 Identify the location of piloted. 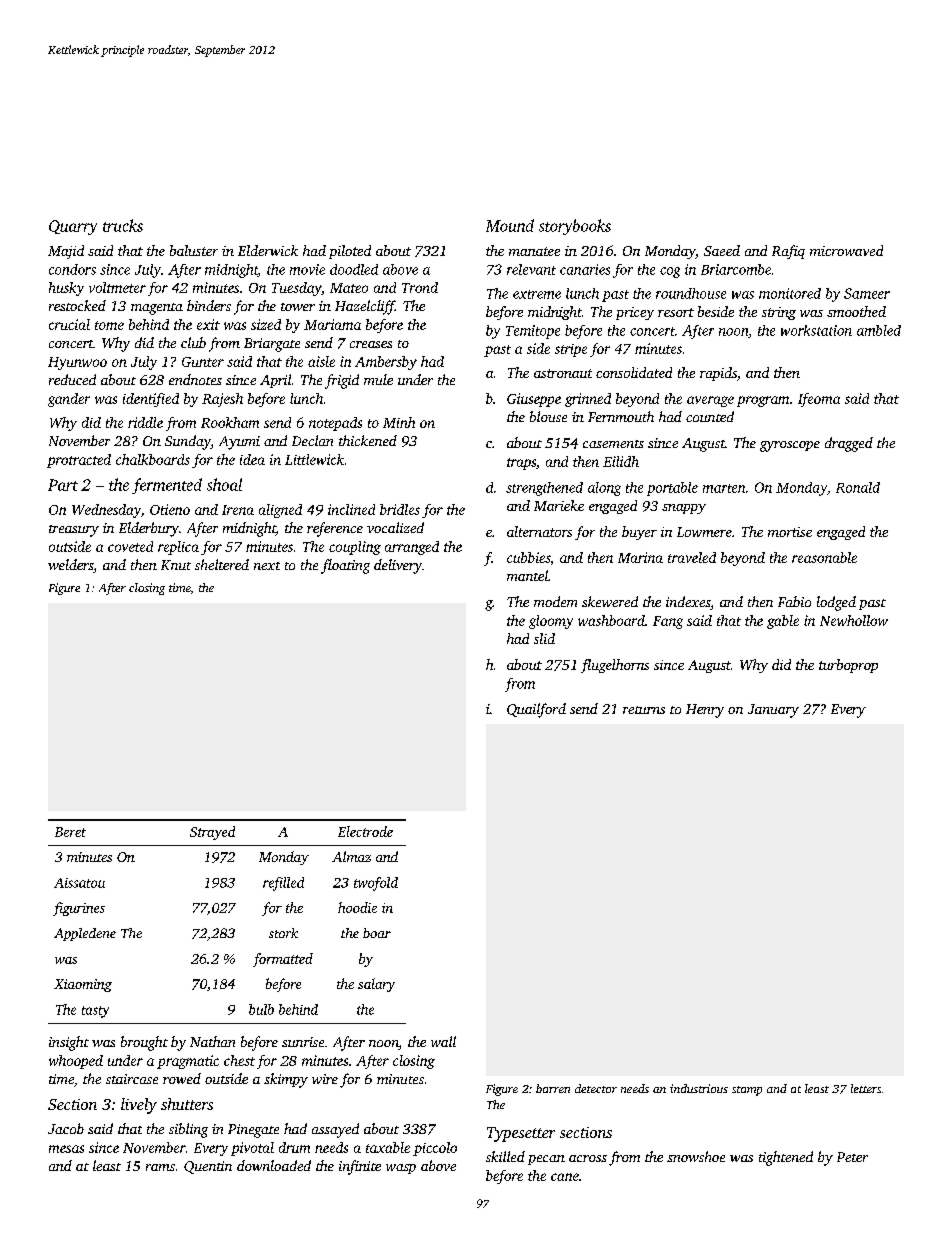
(350, 252).
